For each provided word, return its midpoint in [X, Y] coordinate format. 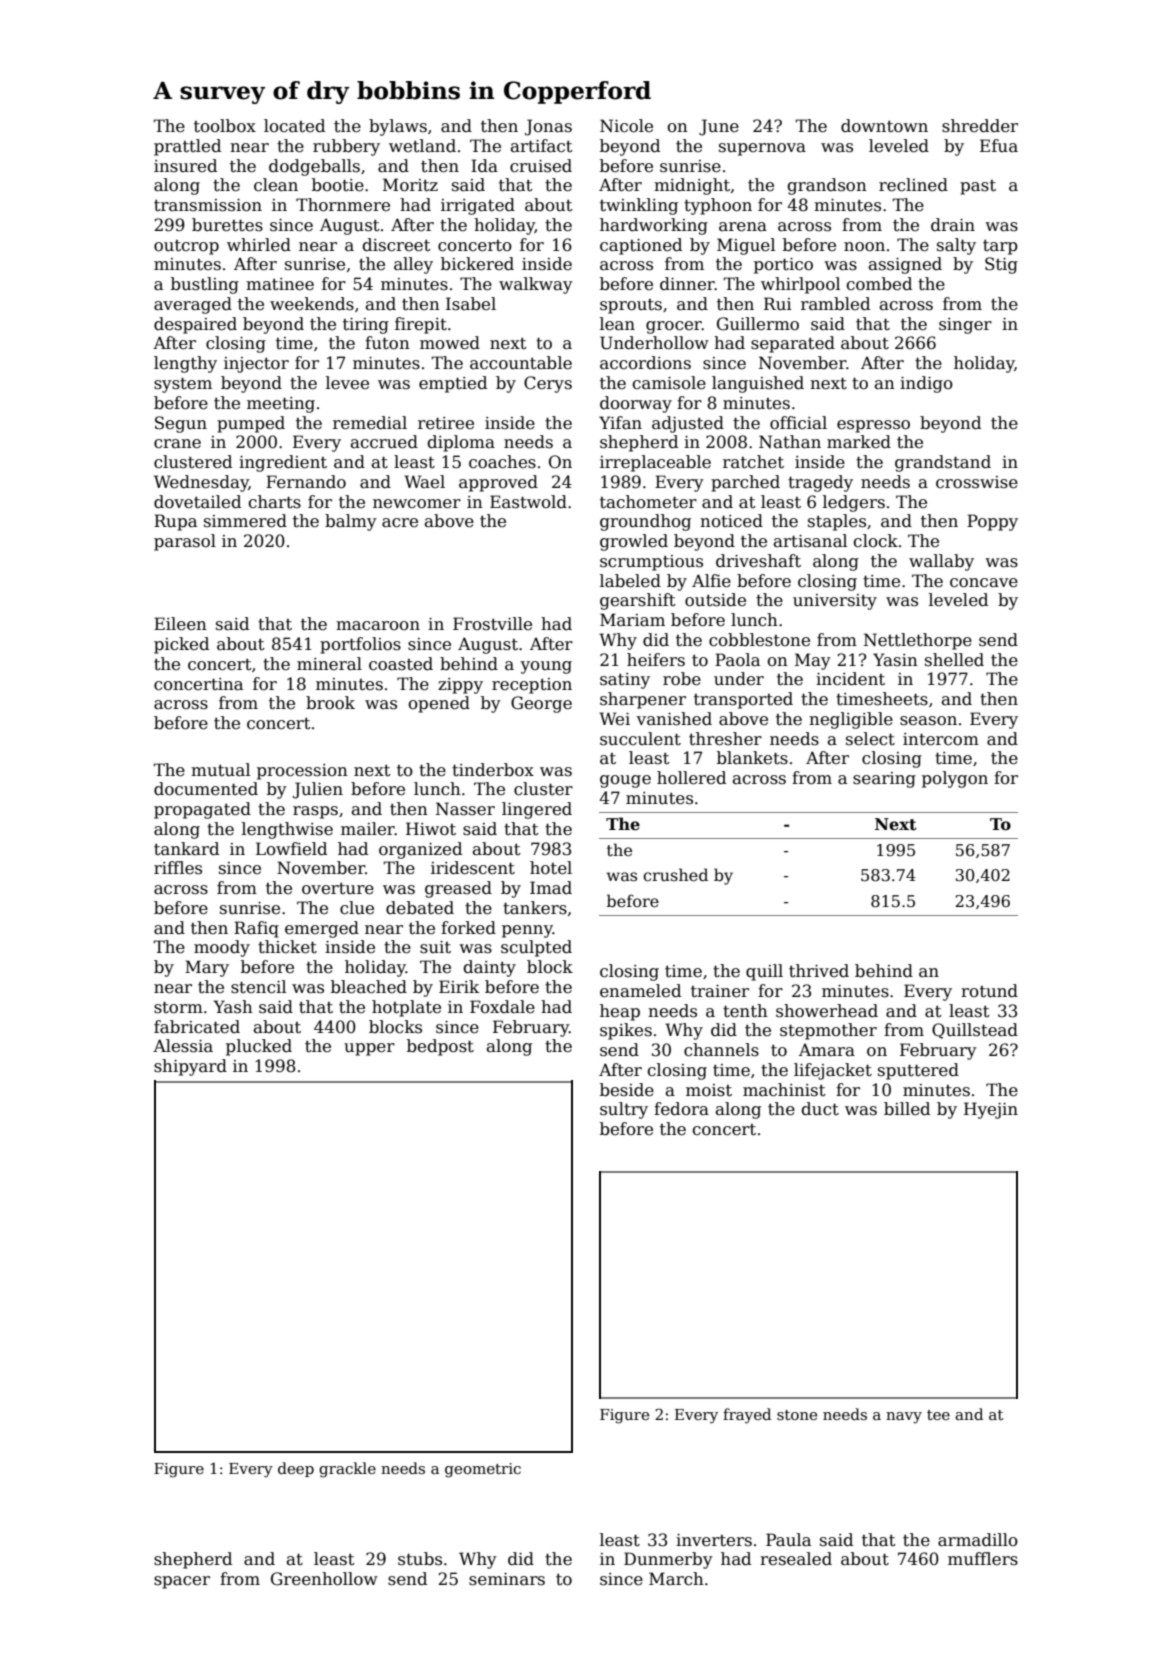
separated [793, 344]
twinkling [639, 206]
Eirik [459, 986]
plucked [259, 1047]
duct [820, 1109]
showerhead [827, 1011]
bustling [205, 285]
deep [296, 1469]
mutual [220, 770]
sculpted [536, 948]
